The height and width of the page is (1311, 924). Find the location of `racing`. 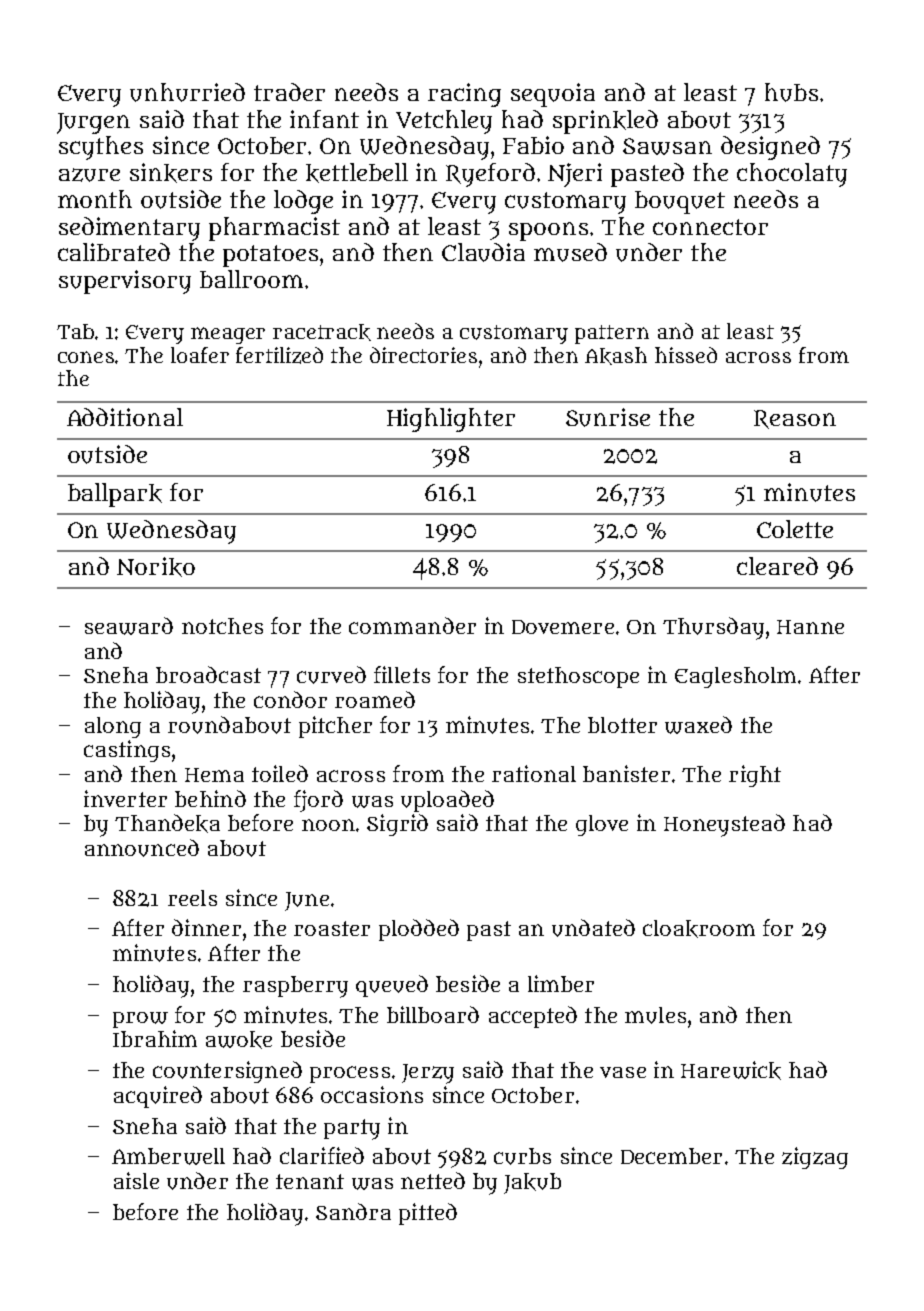

racing is located at coordinates (464, 95).
